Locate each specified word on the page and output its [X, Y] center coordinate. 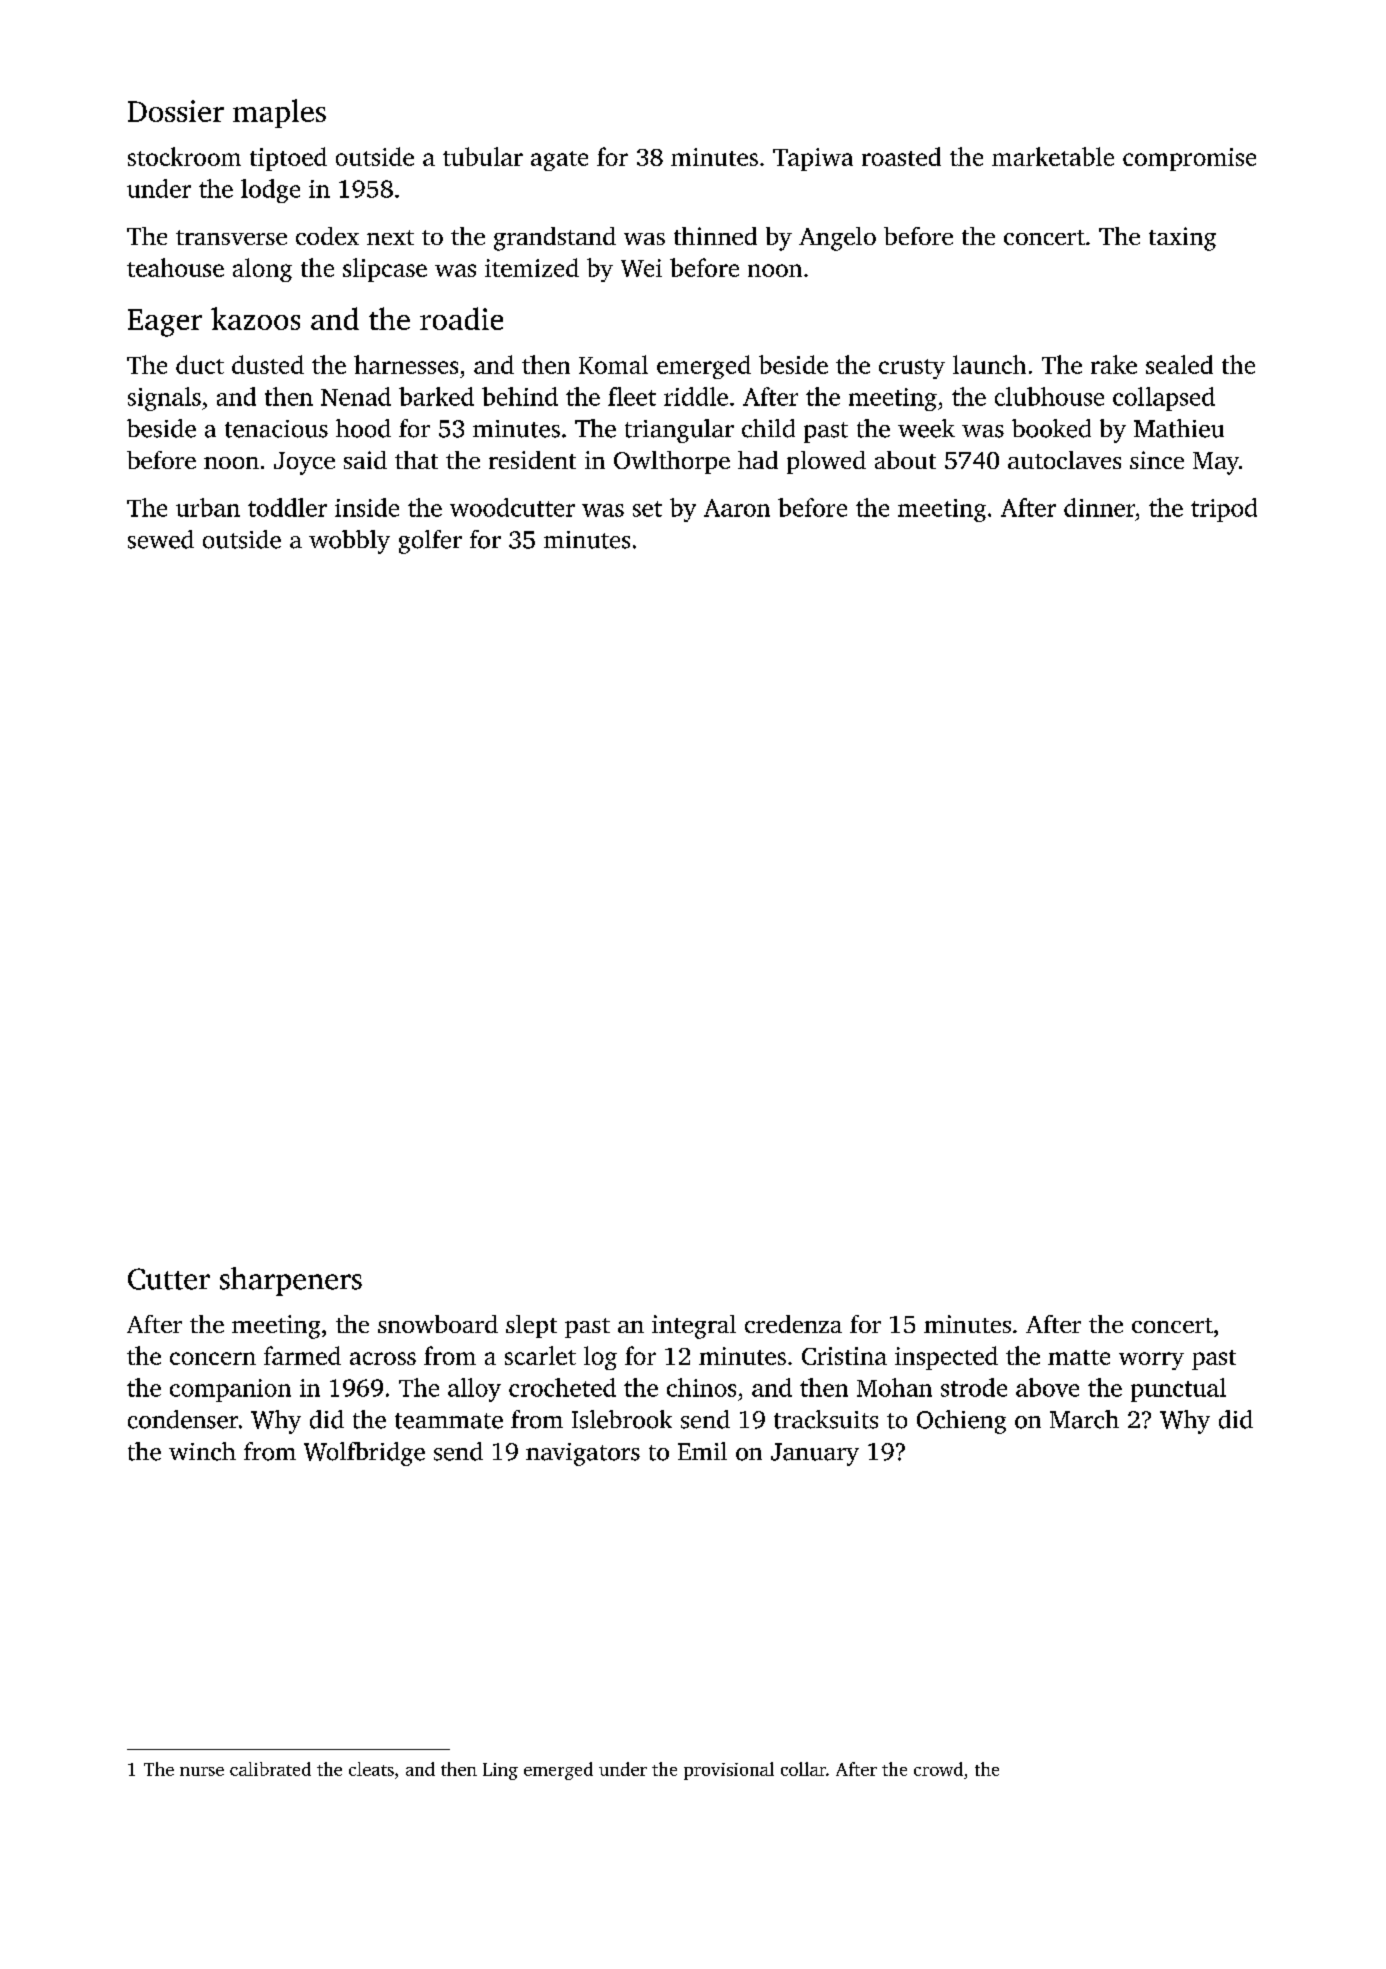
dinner [1099, 507]
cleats [371, 1769]
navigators [583, 1454]
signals [164, 399]
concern [213, 1358]
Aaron [737, 508]
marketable [1053, 156]
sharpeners [291, 1281]
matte [1079, 1357]
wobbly [349, 542]
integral [694, 1327]
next [390, 237]
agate [559, 161]
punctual [1178, 1390]
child [768, 428]
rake [1114, 364]
